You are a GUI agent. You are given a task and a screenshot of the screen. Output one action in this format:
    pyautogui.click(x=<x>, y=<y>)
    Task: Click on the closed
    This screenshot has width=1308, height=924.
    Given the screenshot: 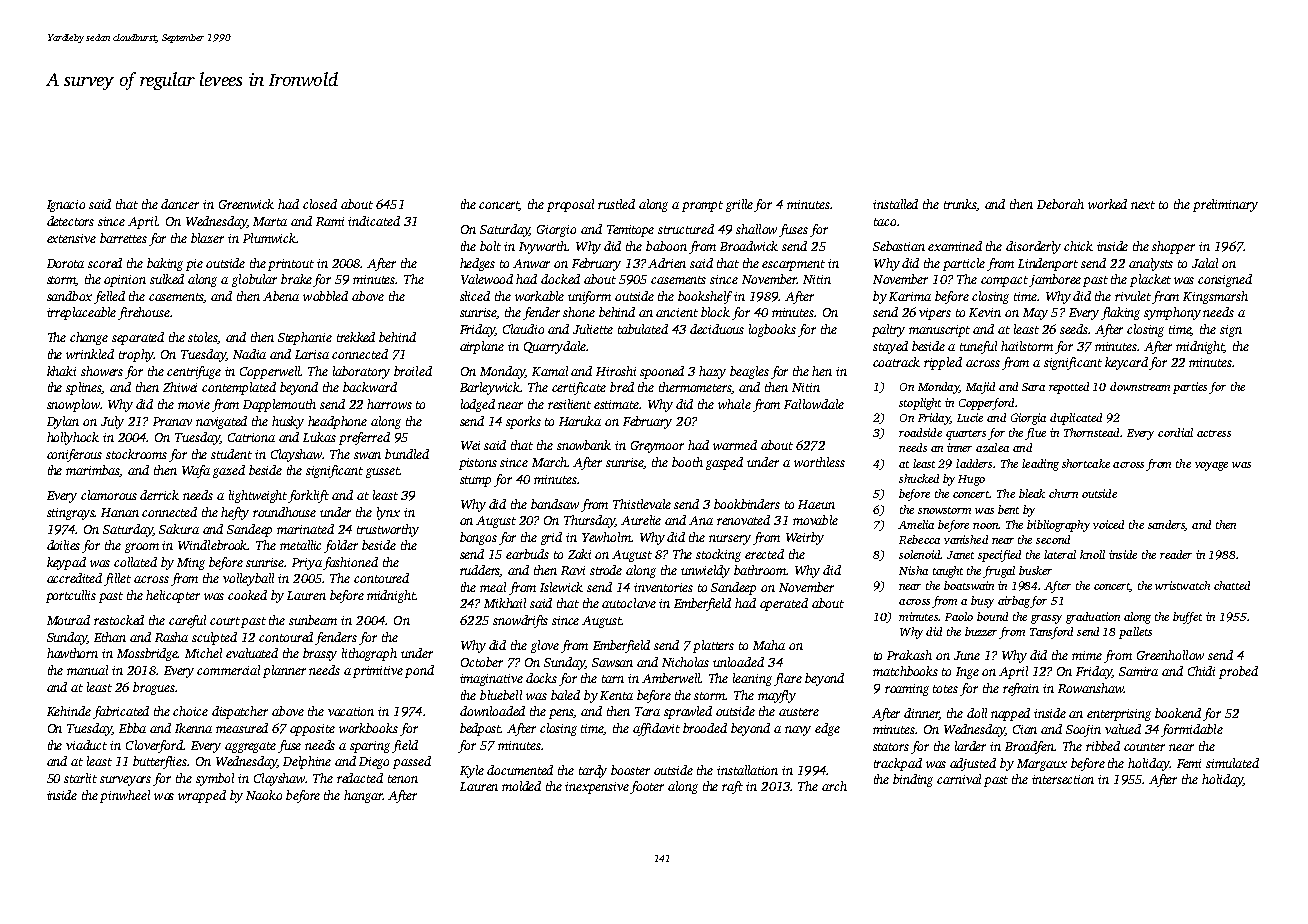 What is the action you would take?
    pyautogui.click(x=320, y=204)
